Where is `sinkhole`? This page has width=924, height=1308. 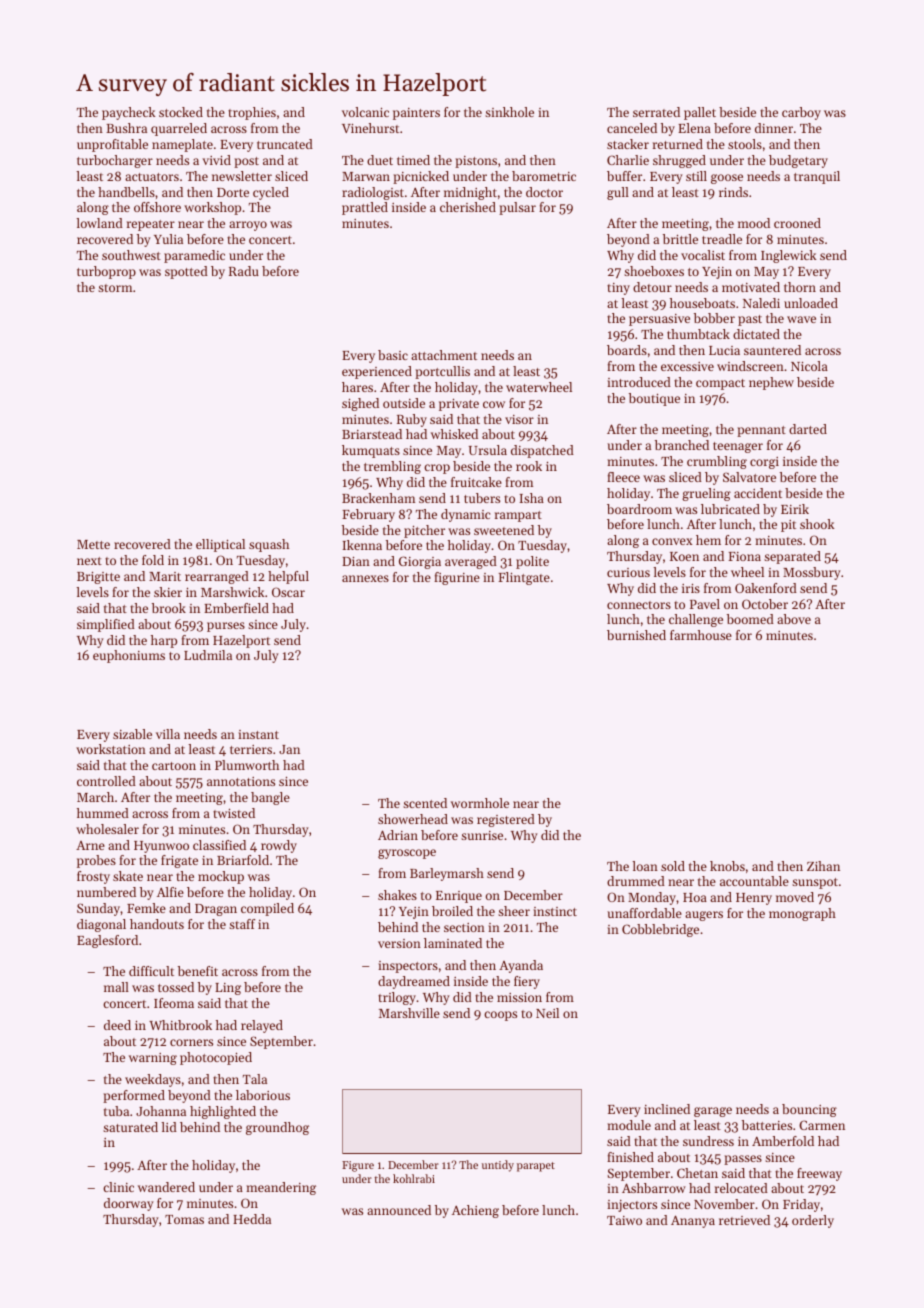 sinkhole is located at coordinates (509, 112).
